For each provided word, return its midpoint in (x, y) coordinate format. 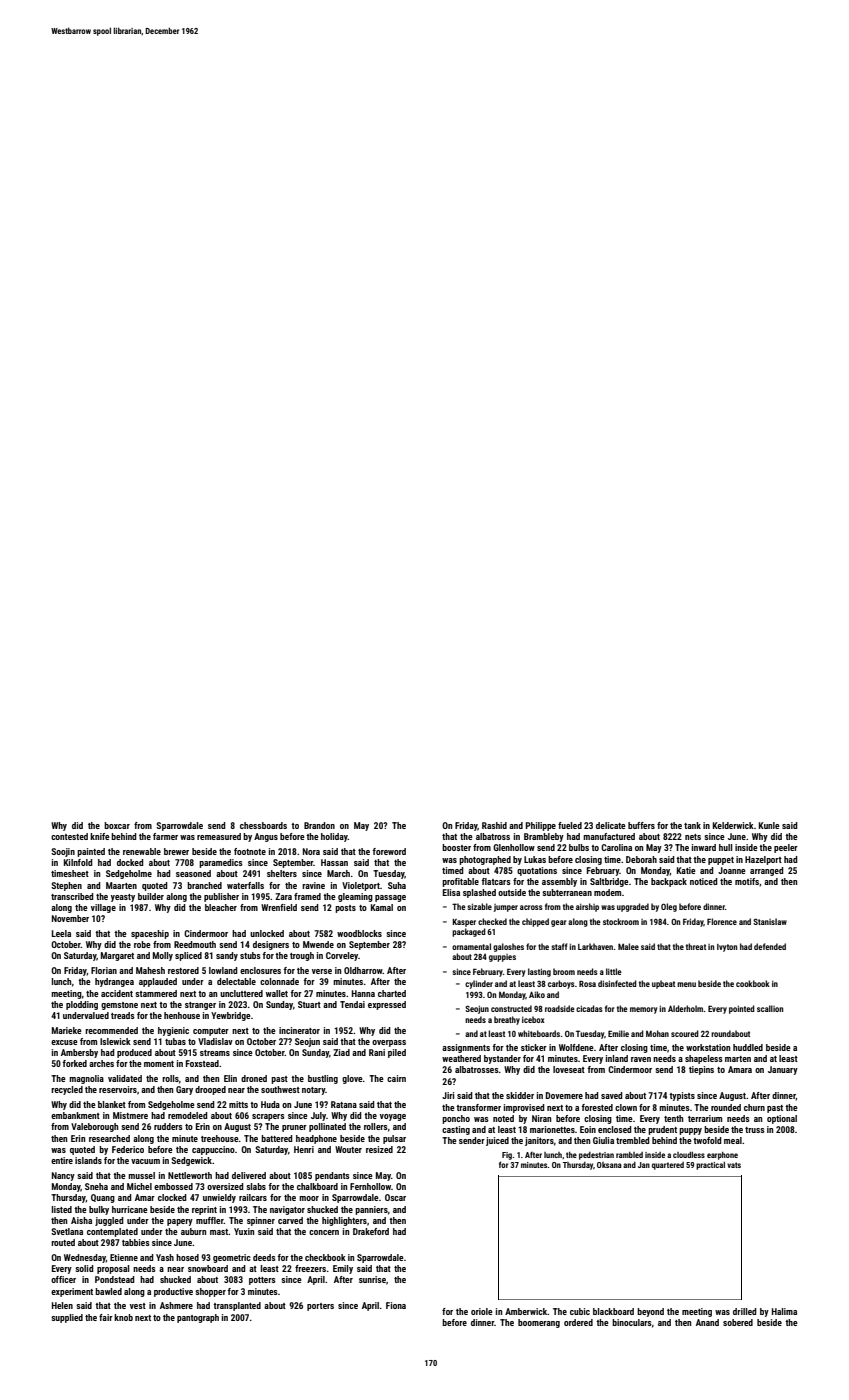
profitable (460, 882)
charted (392, 993)
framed (307, 896)
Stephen (66, 886)
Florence (722, 921)
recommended (111, 1030)
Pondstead (115, 1279)
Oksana (609, 1165)
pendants (332, 1176)
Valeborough (94, 1127)
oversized (225, 1186)
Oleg (669, 907)
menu (686, 984)
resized (379, 1149)
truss (755, 1130)
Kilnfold (78, 862)
